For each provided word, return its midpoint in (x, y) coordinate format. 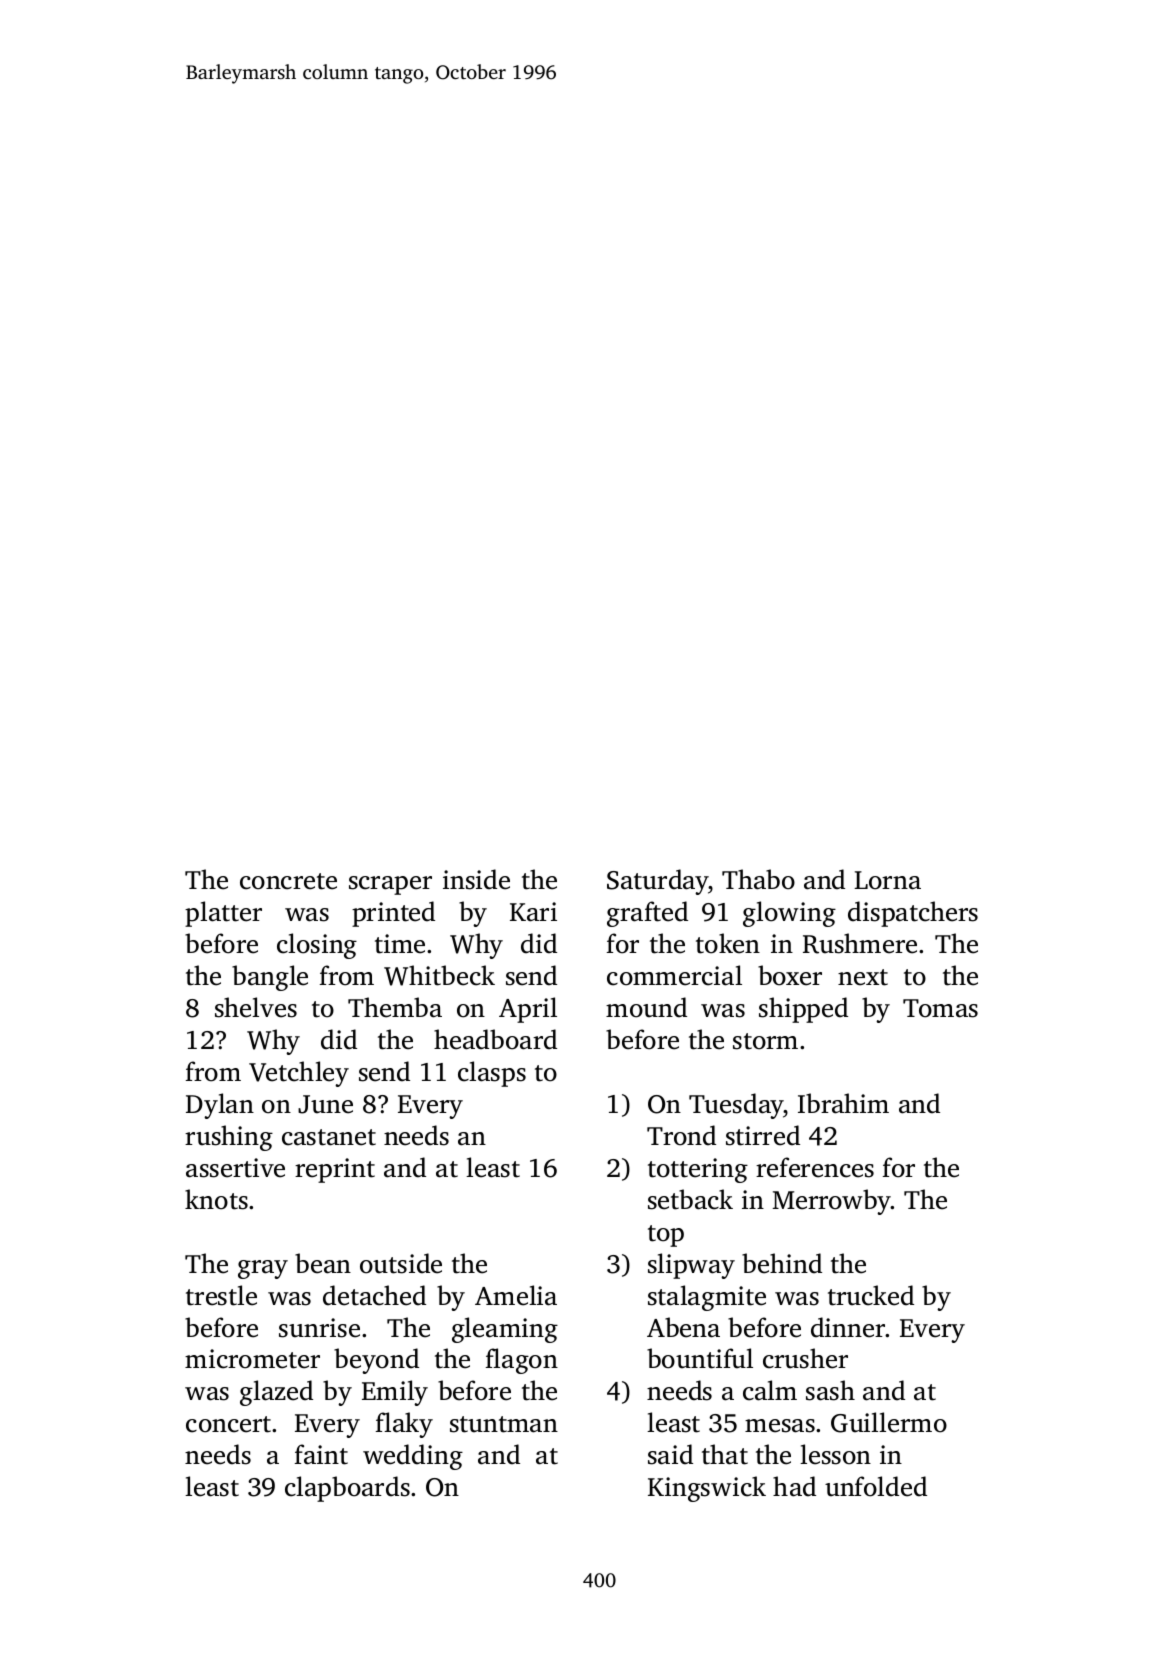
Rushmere (860, 943)
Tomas (940, 1008)
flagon (522, 1361)
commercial (674, 975)
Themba (395, 1007)
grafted (647, 914)
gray (263, 1269)
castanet (329, 1137)
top (666, 1236)
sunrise (319, 1328)
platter (223, 914)
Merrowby (832, 1202)
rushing (229, 1138)
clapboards (347, 1489)
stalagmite (707, 1298)
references (815, 1167)
